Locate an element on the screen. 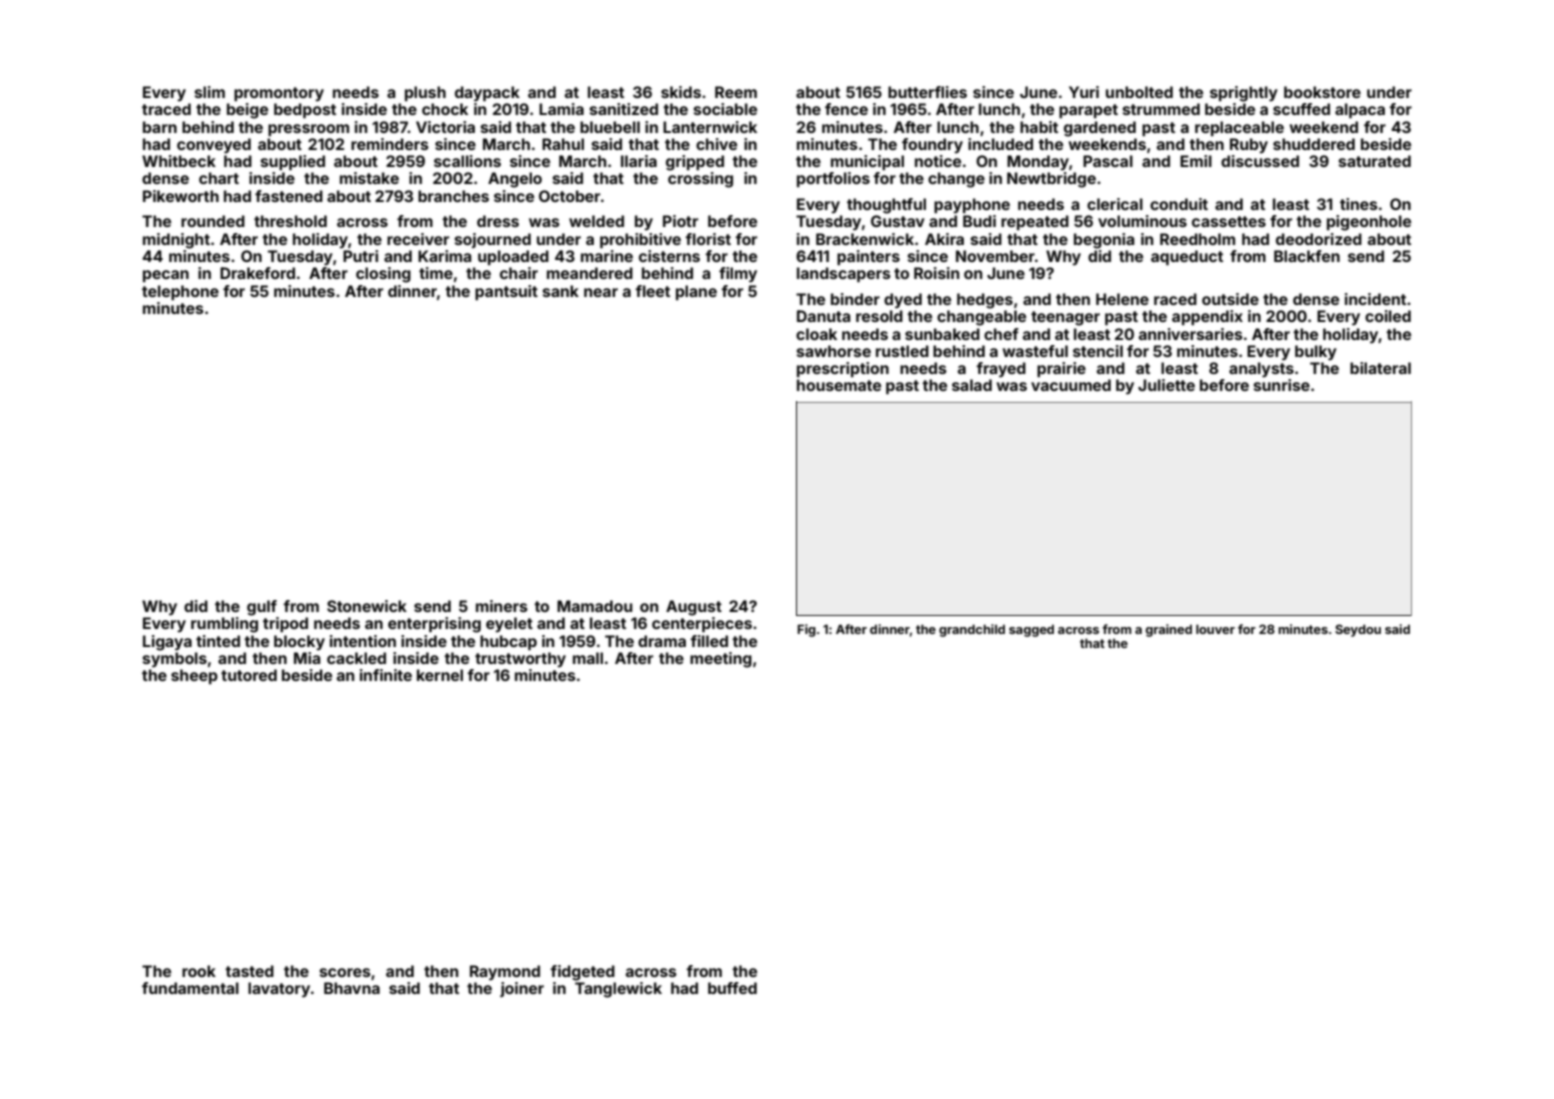 The height and width of the screenshot is (1099, 1554). reminders is located at coordinates (390, 144).
